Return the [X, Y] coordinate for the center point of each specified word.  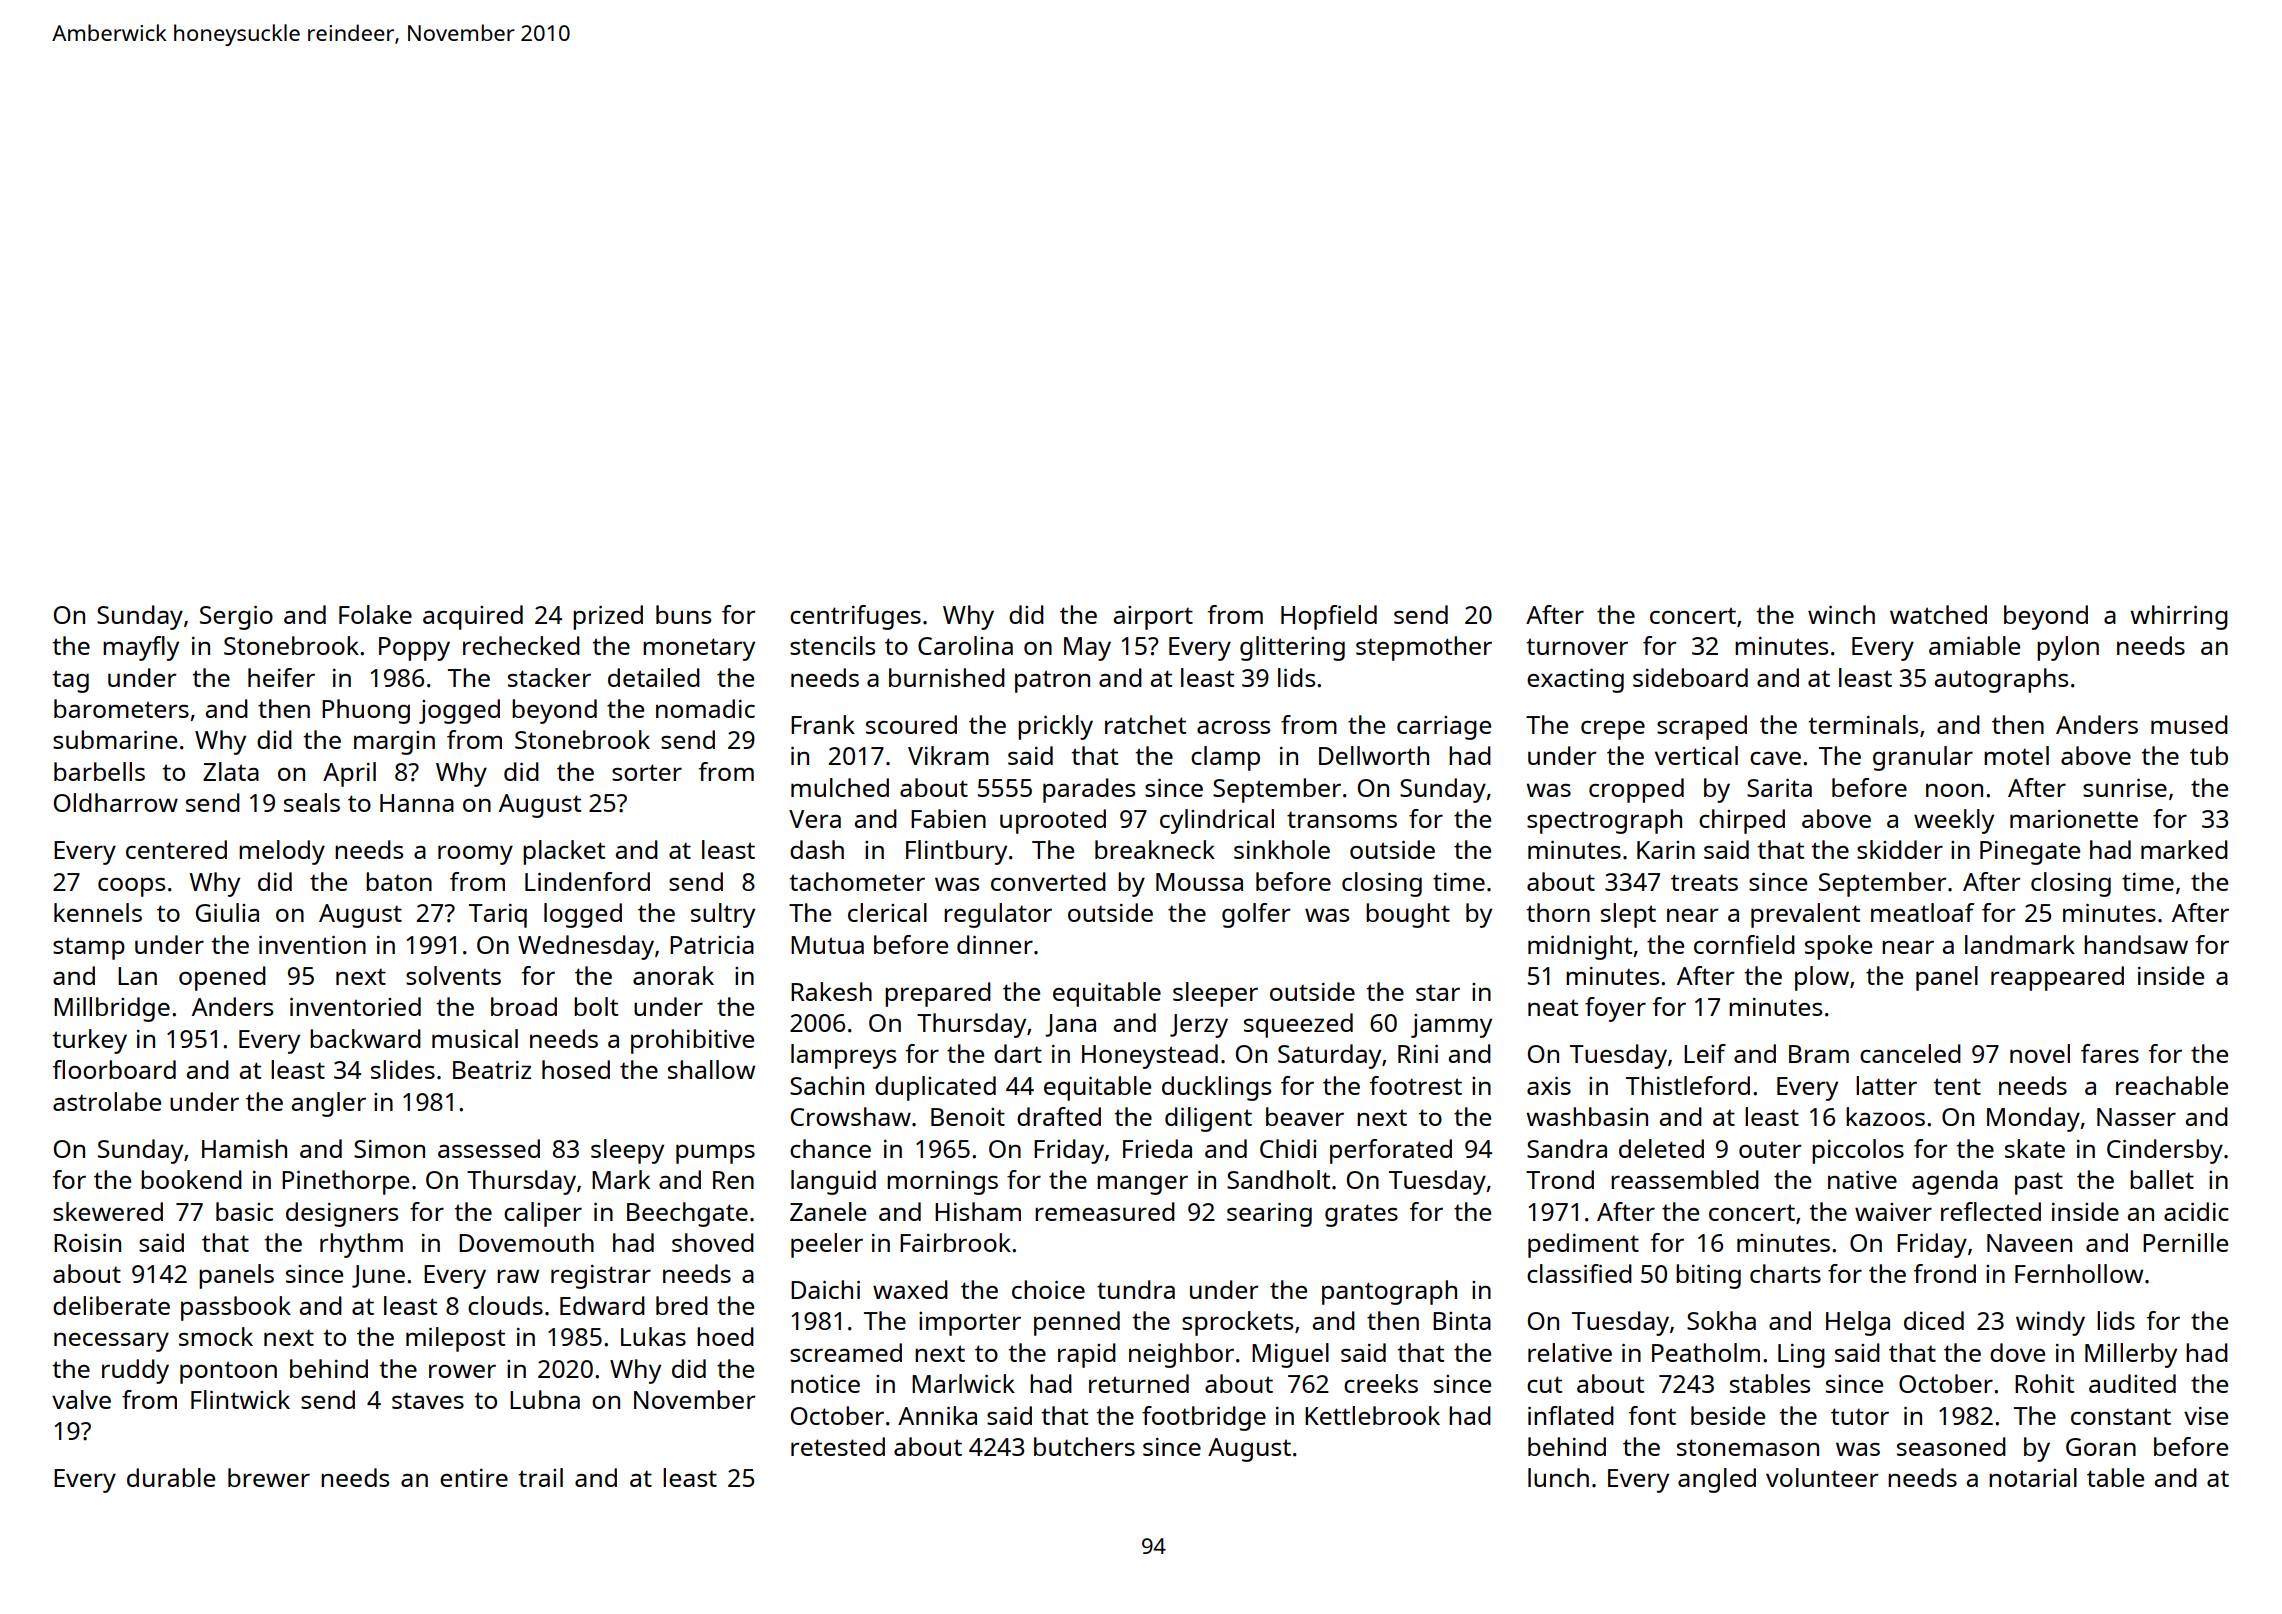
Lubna [545, 1399]
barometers [121, 708]
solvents [453, 975]
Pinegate [2030, 853]
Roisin [87, 1243]
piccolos [1858, 1151]
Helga [1858, 1323]
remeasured [1105, 1211]
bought [1408, 915]
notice [825, 1384]
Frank [823, 724]
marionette [2074, 819]
